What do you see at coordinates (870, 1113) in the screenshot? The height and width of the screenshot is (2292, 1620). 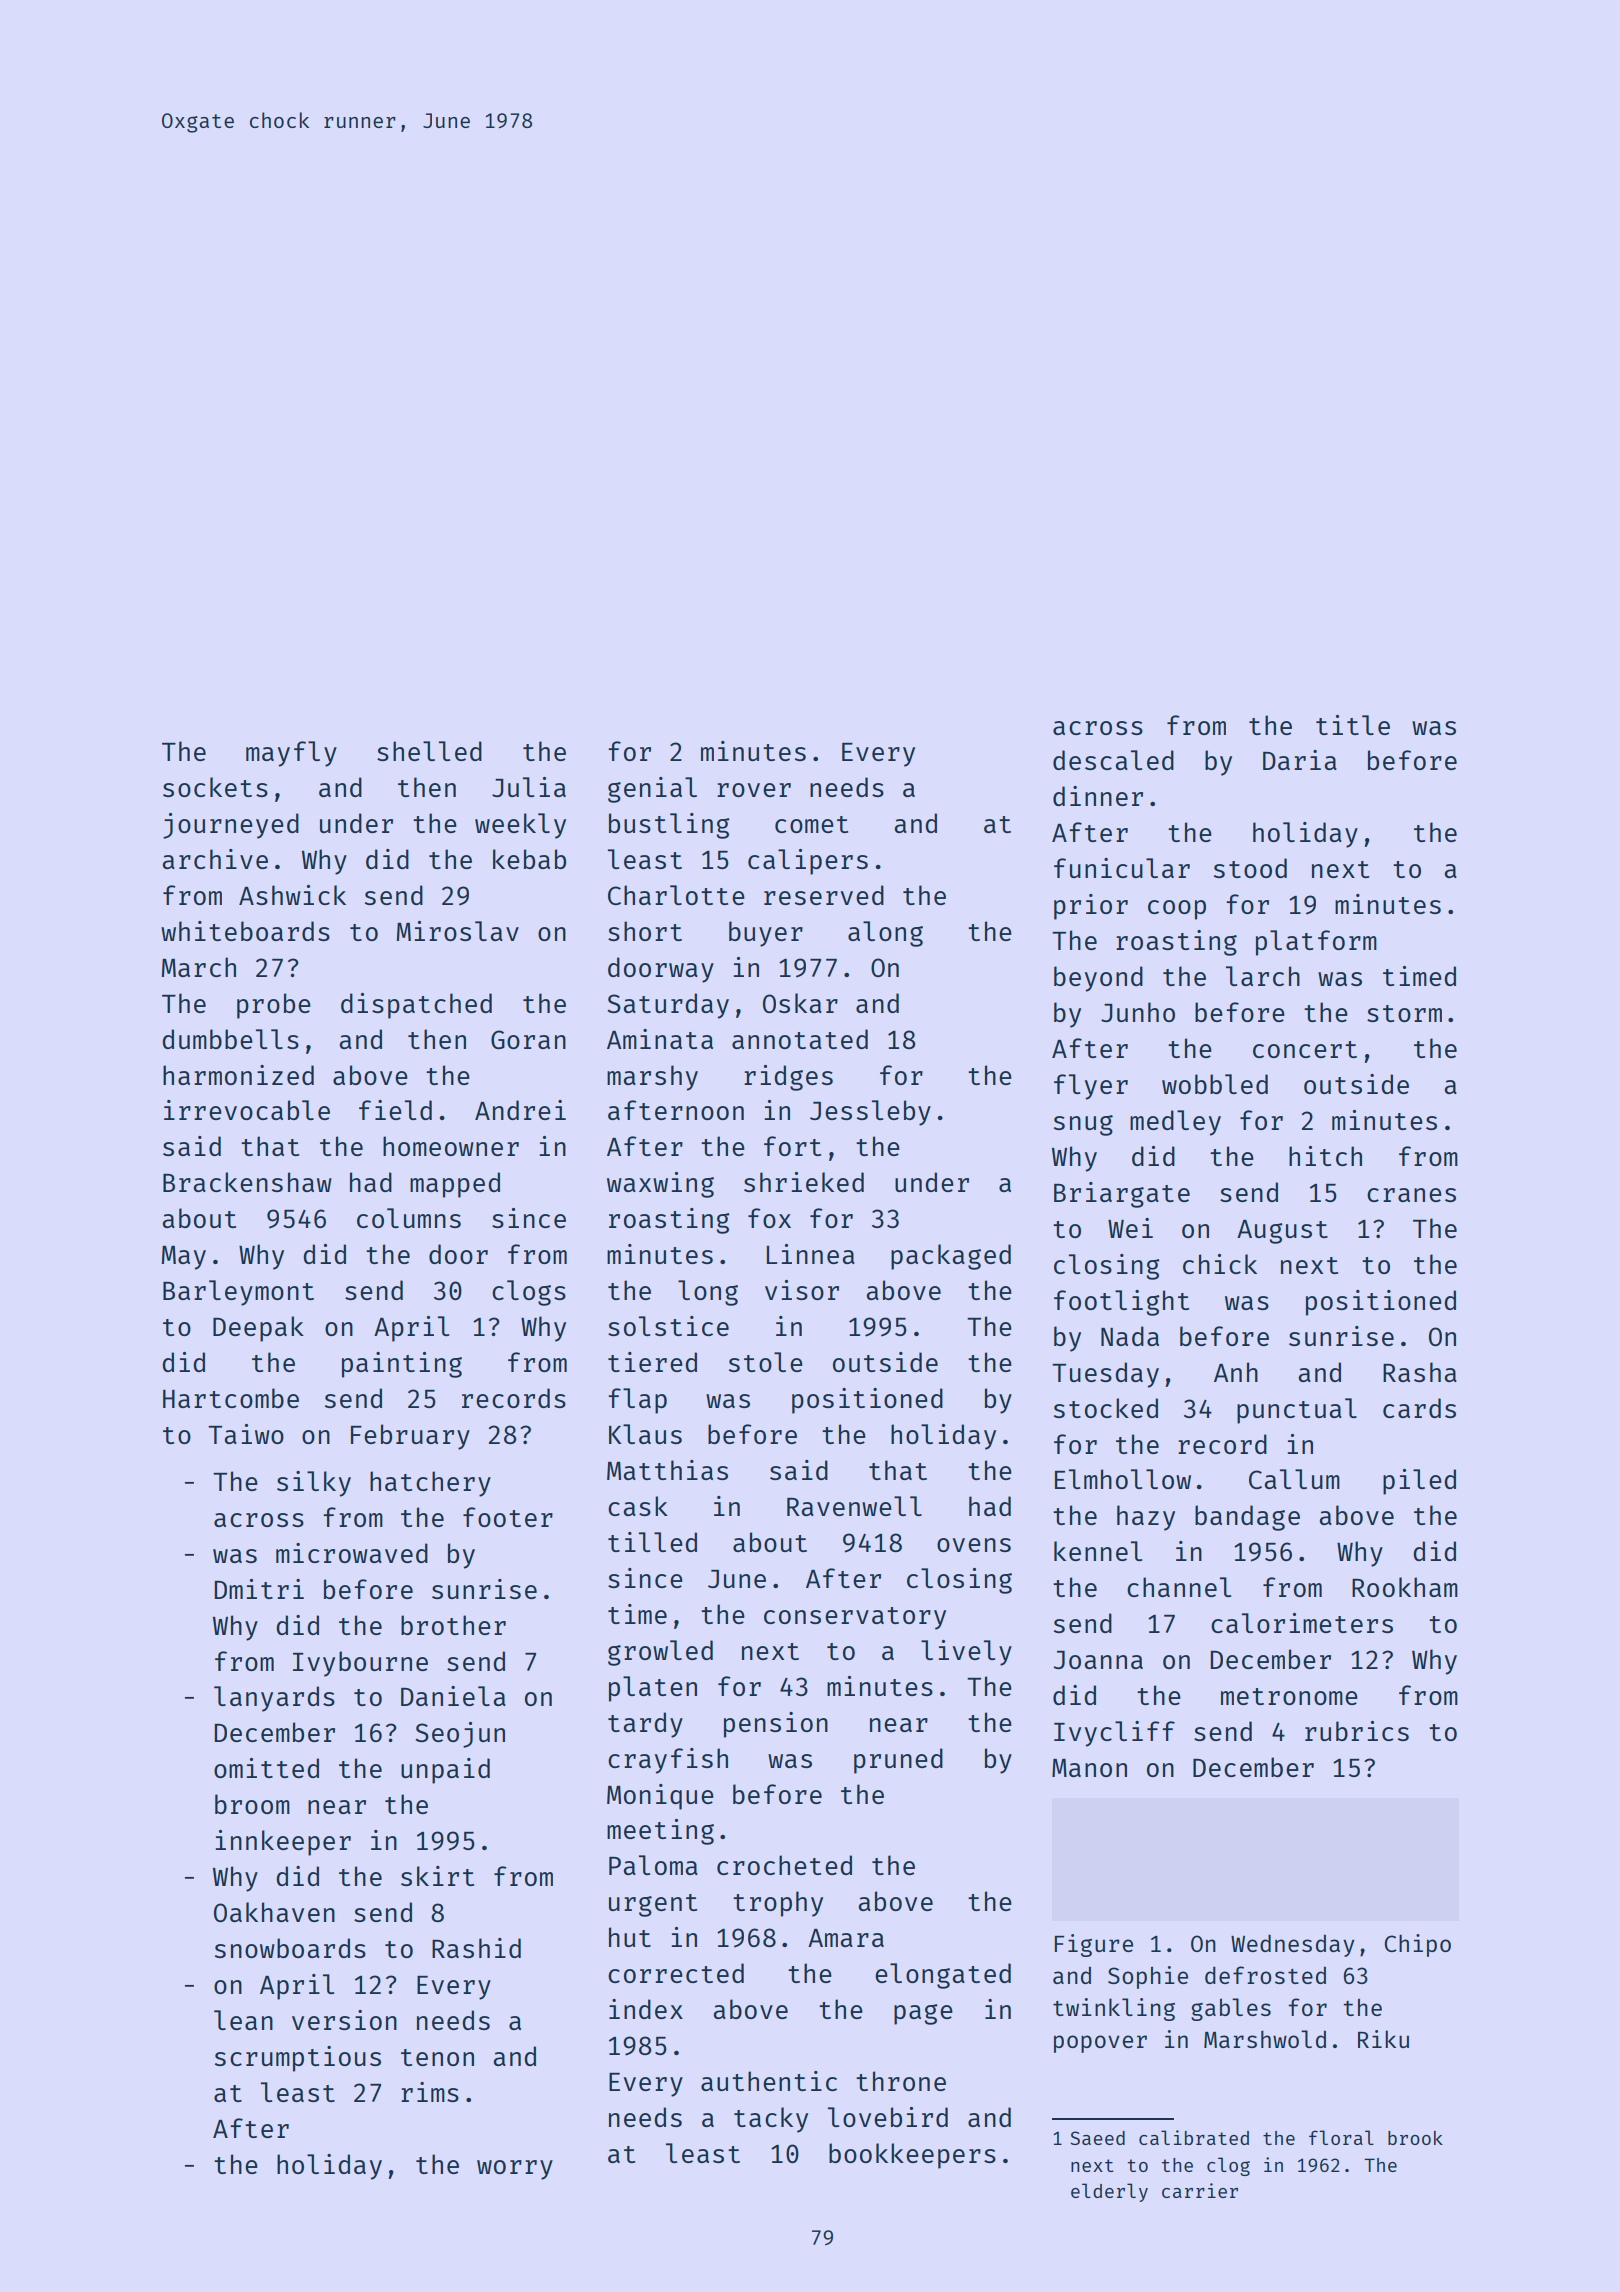 I see `Jessleby` at bounding box center [870, 1113].
